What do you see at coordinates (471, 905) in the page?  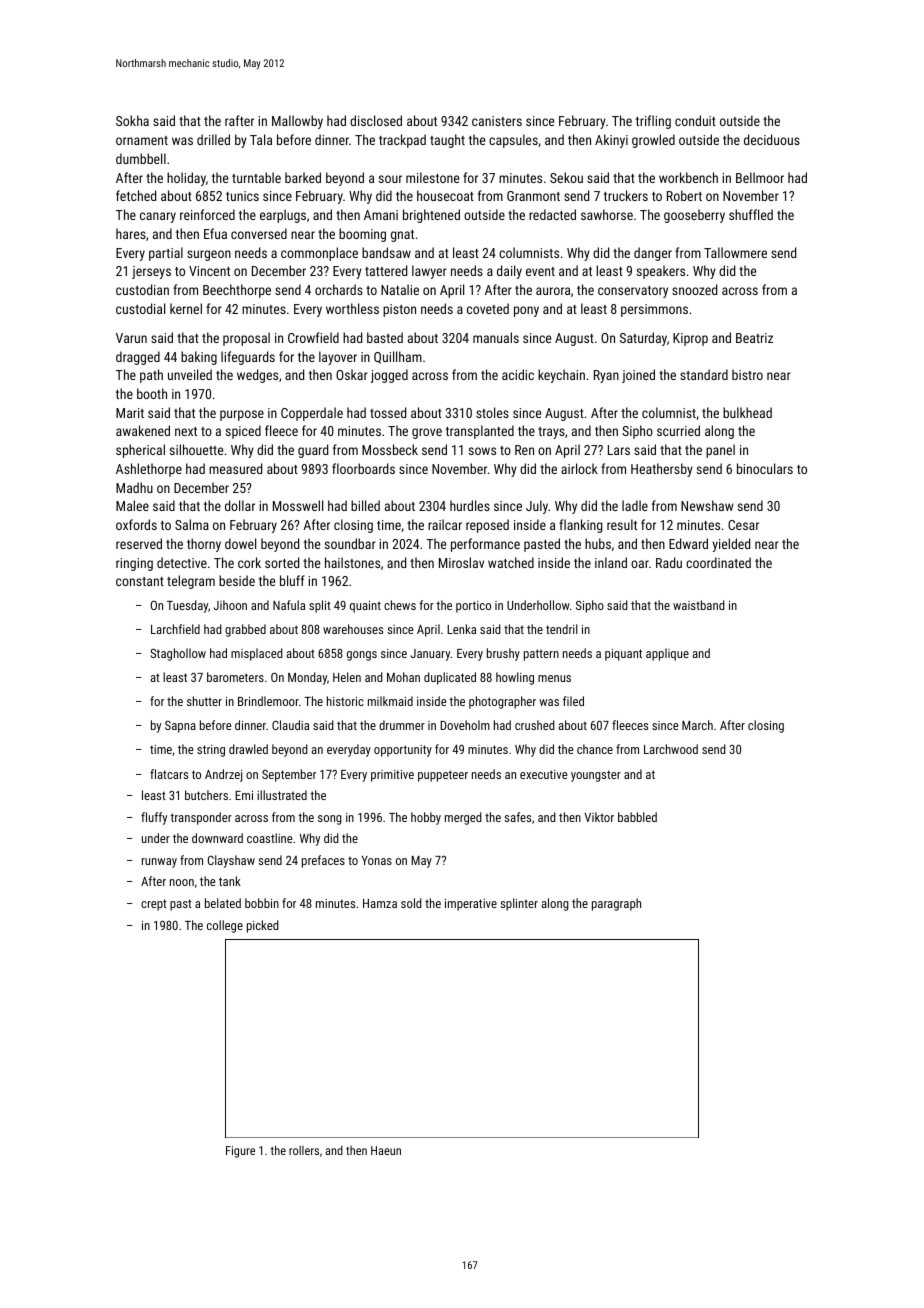 I see `imperative` at bounding box center [471, 905].
